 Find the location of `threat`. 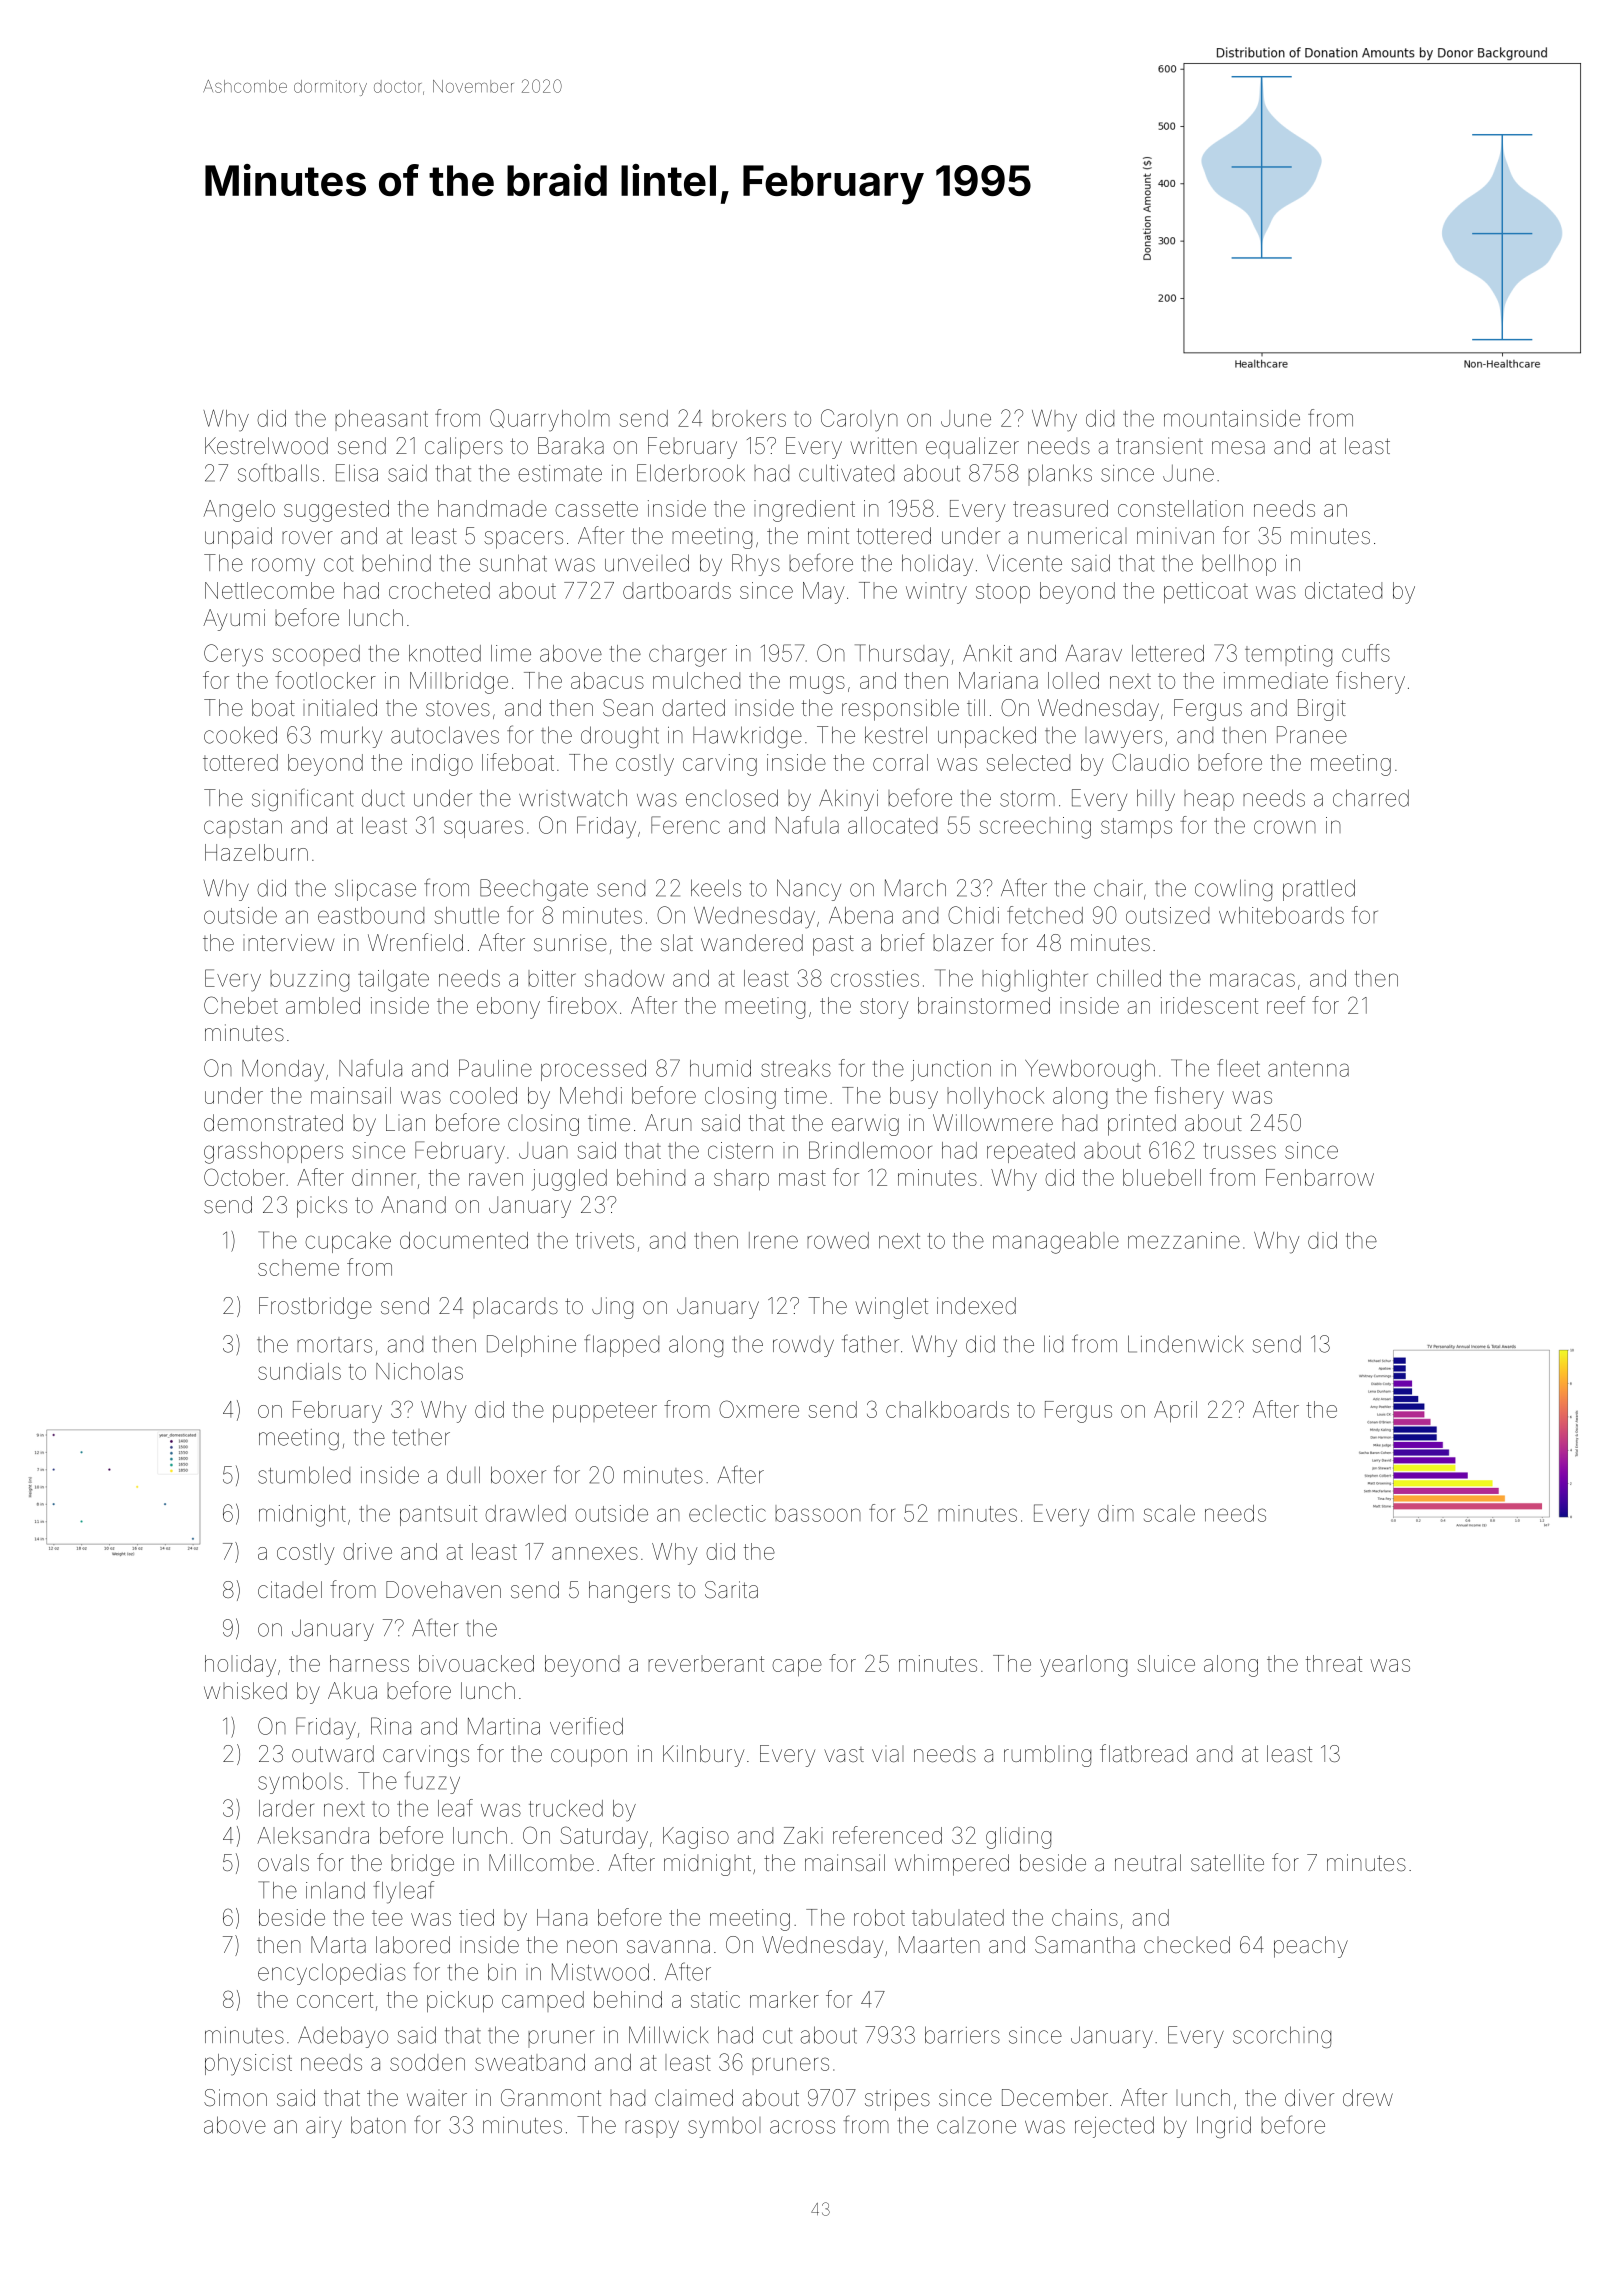

threat is located at coordinates (1334, 1663).
